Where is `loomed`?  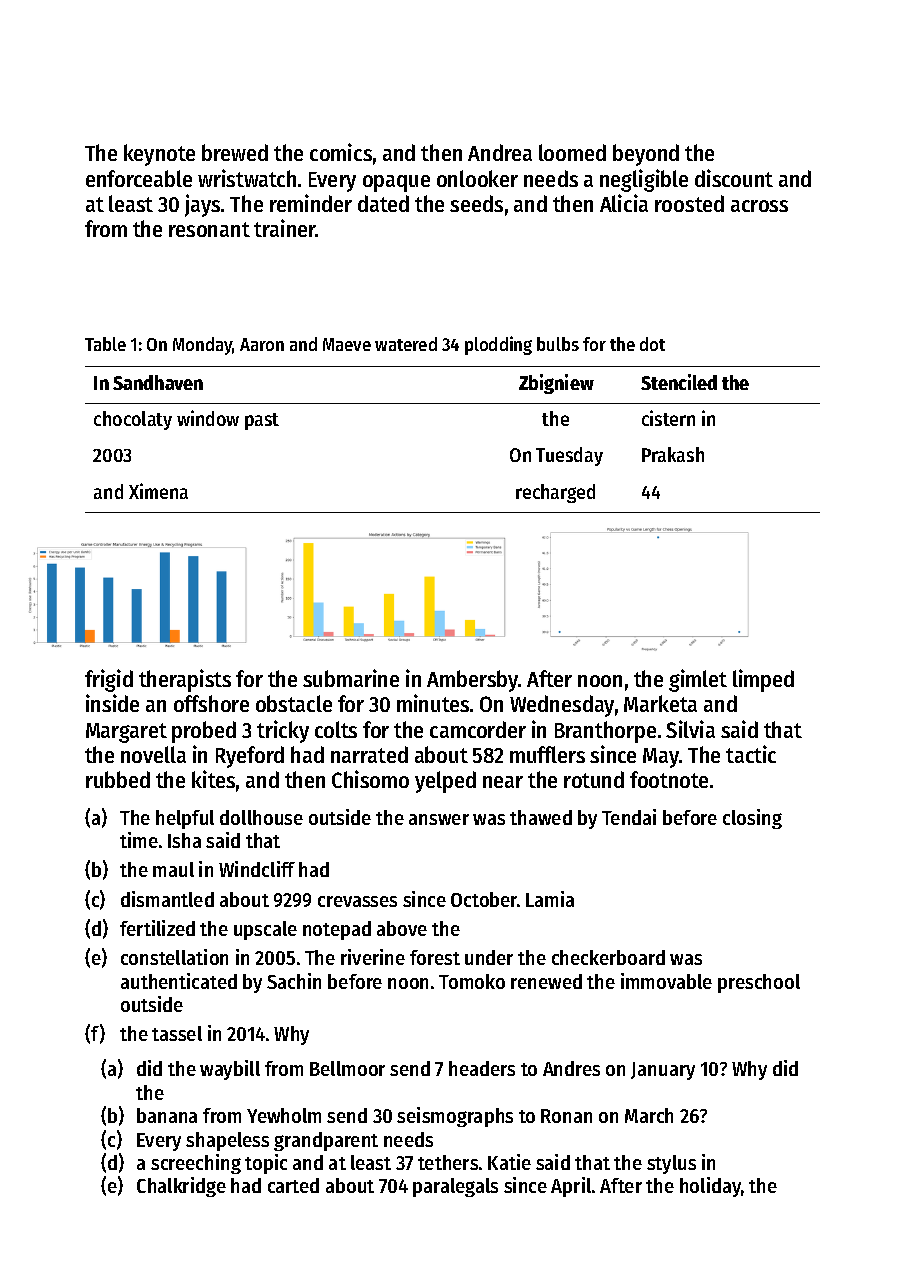
loomed is located at coordinates (572, 152).
